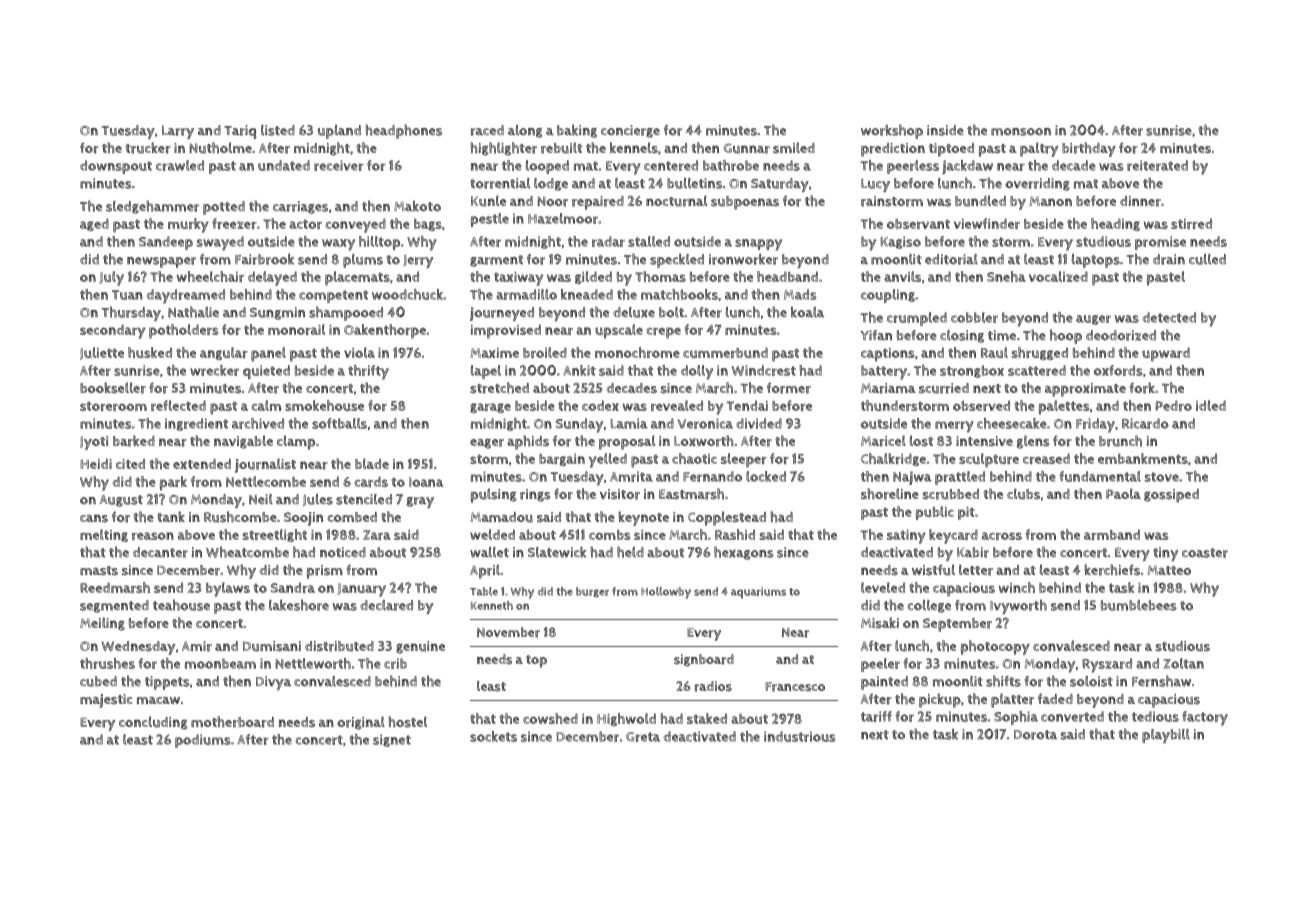 The height and width of the screenshot is (924, 1308). What do you see at coordinates (346, 313) in the screenshot?
I see `shampooed` at bounding box center [346, 313].
